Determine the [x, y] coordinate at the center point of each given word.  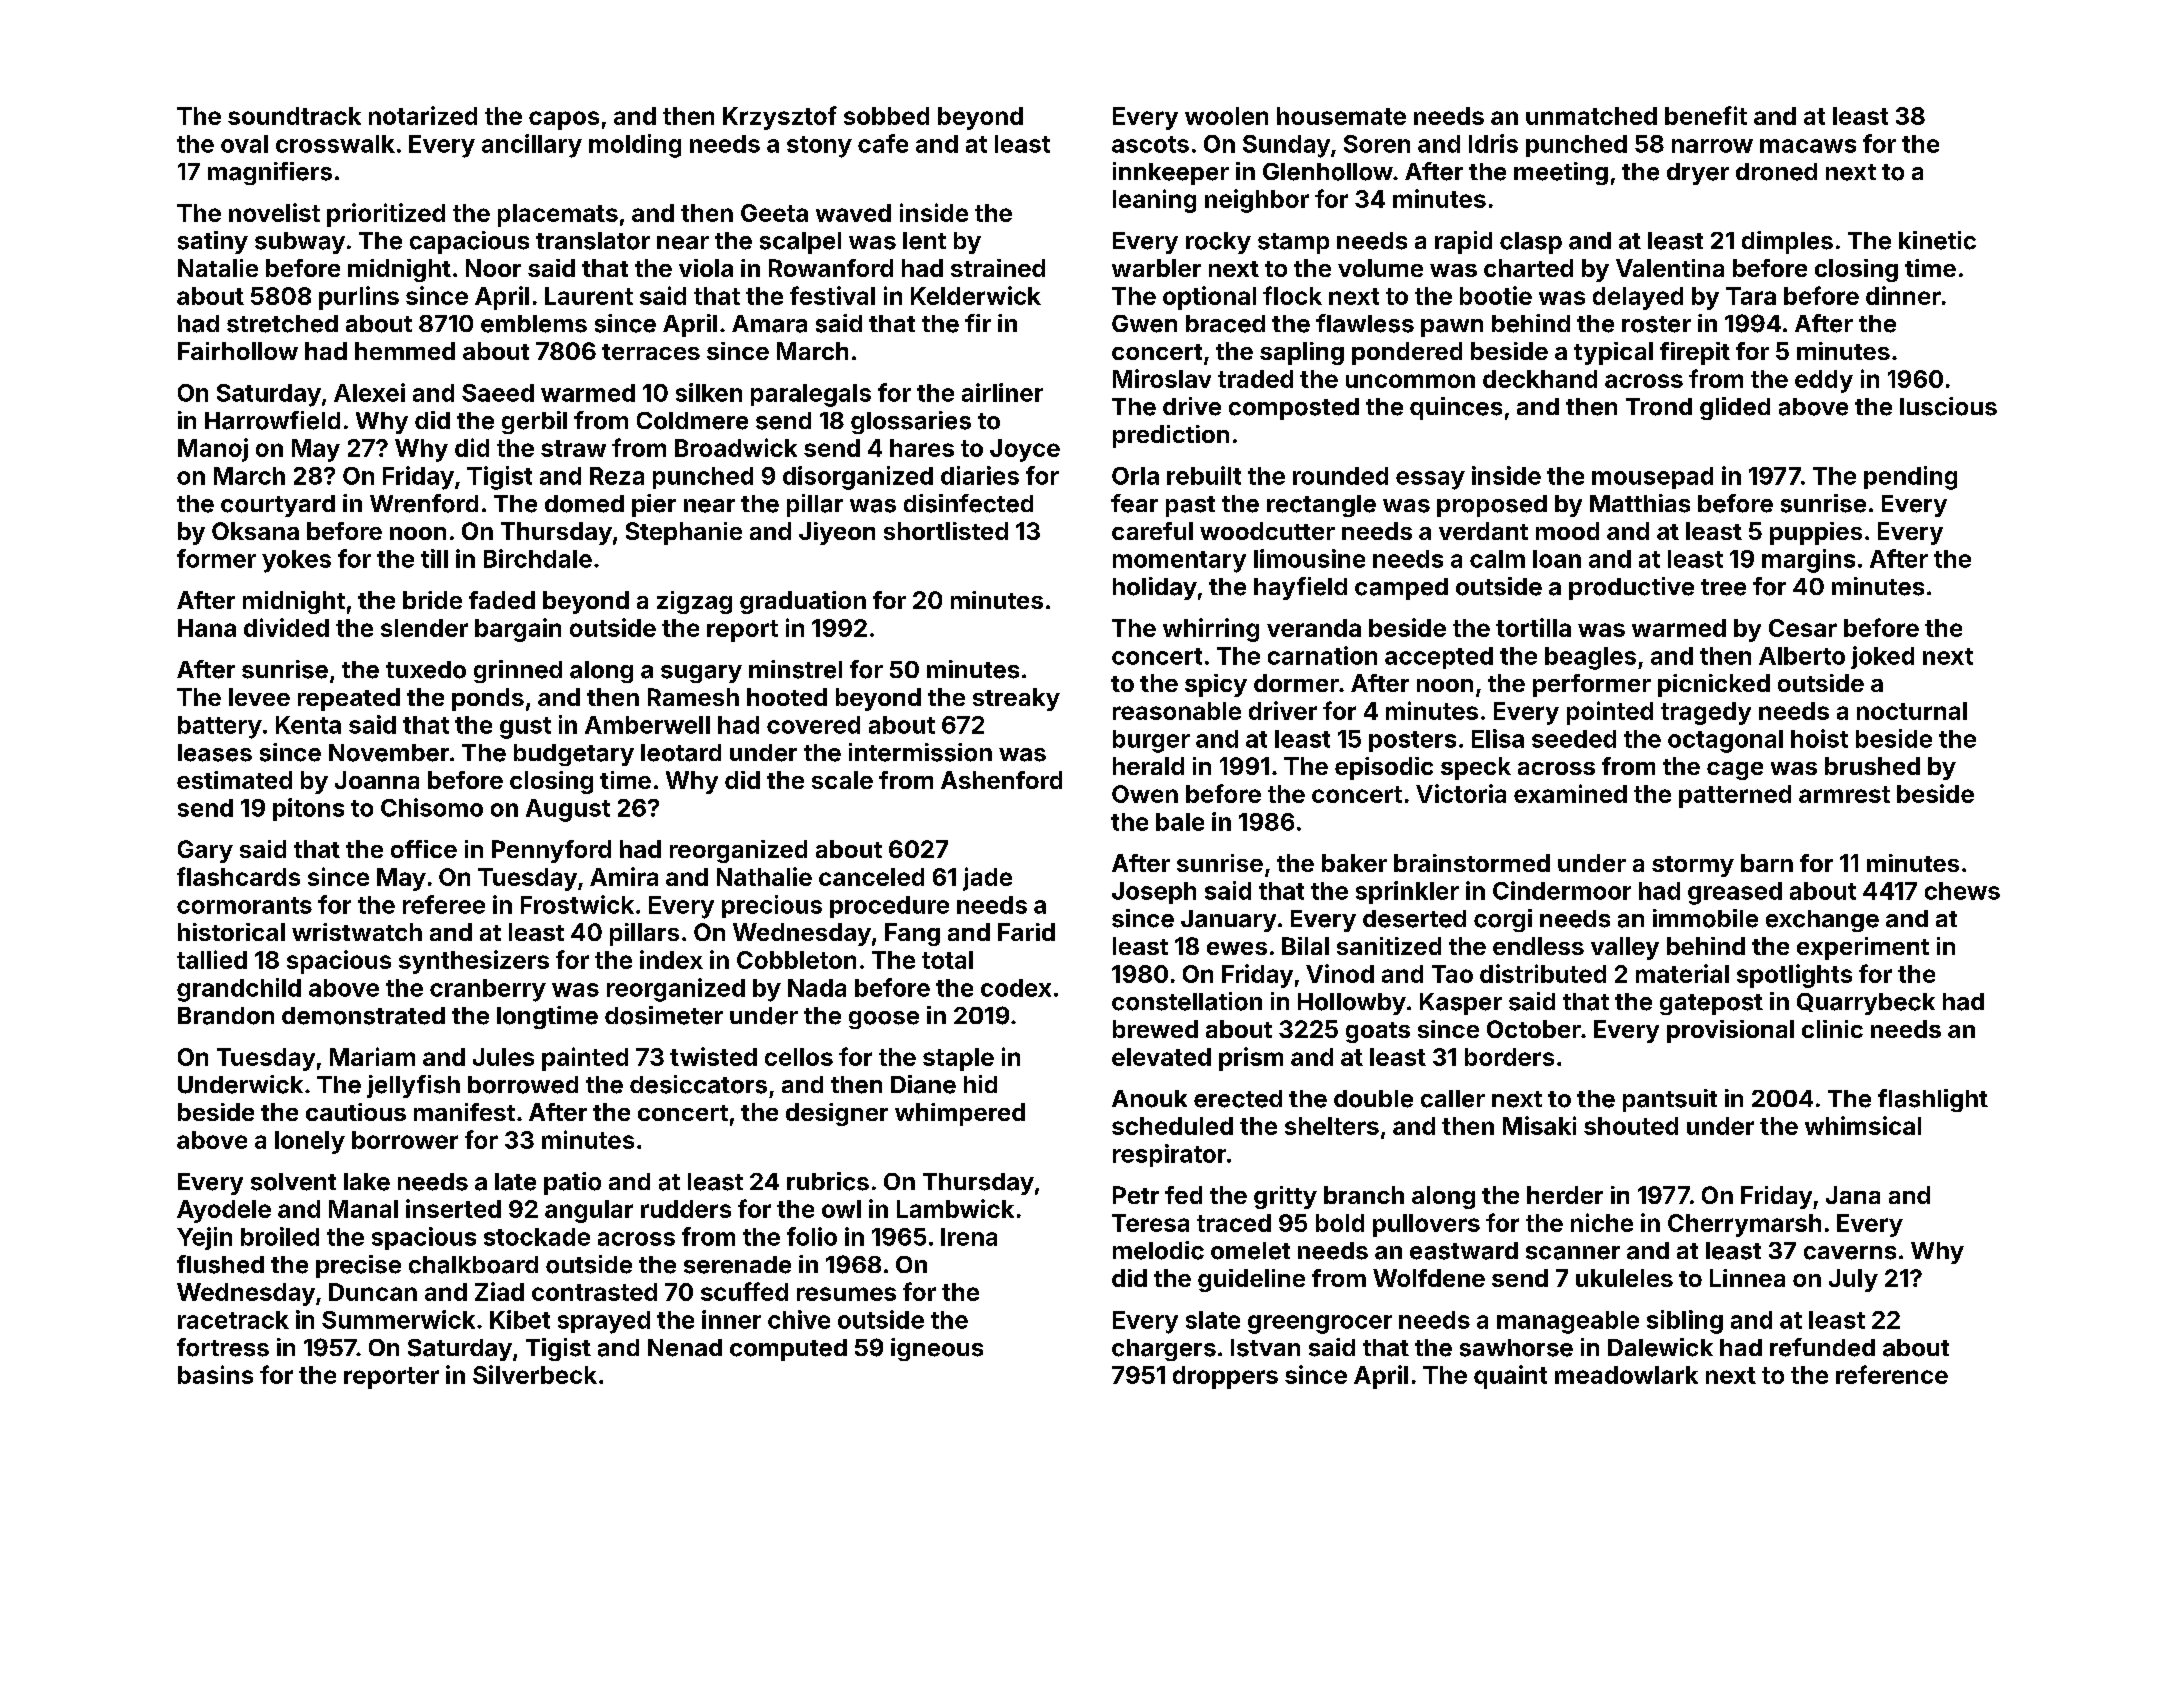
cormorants [244, 905]
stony [819, 147]
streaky [1016, 699]
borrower [405, 1140]
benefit [1706, 115]
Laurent [589, 296]
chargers [1164, 1350]
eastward [1464, 1251]
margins [1808, 561]
